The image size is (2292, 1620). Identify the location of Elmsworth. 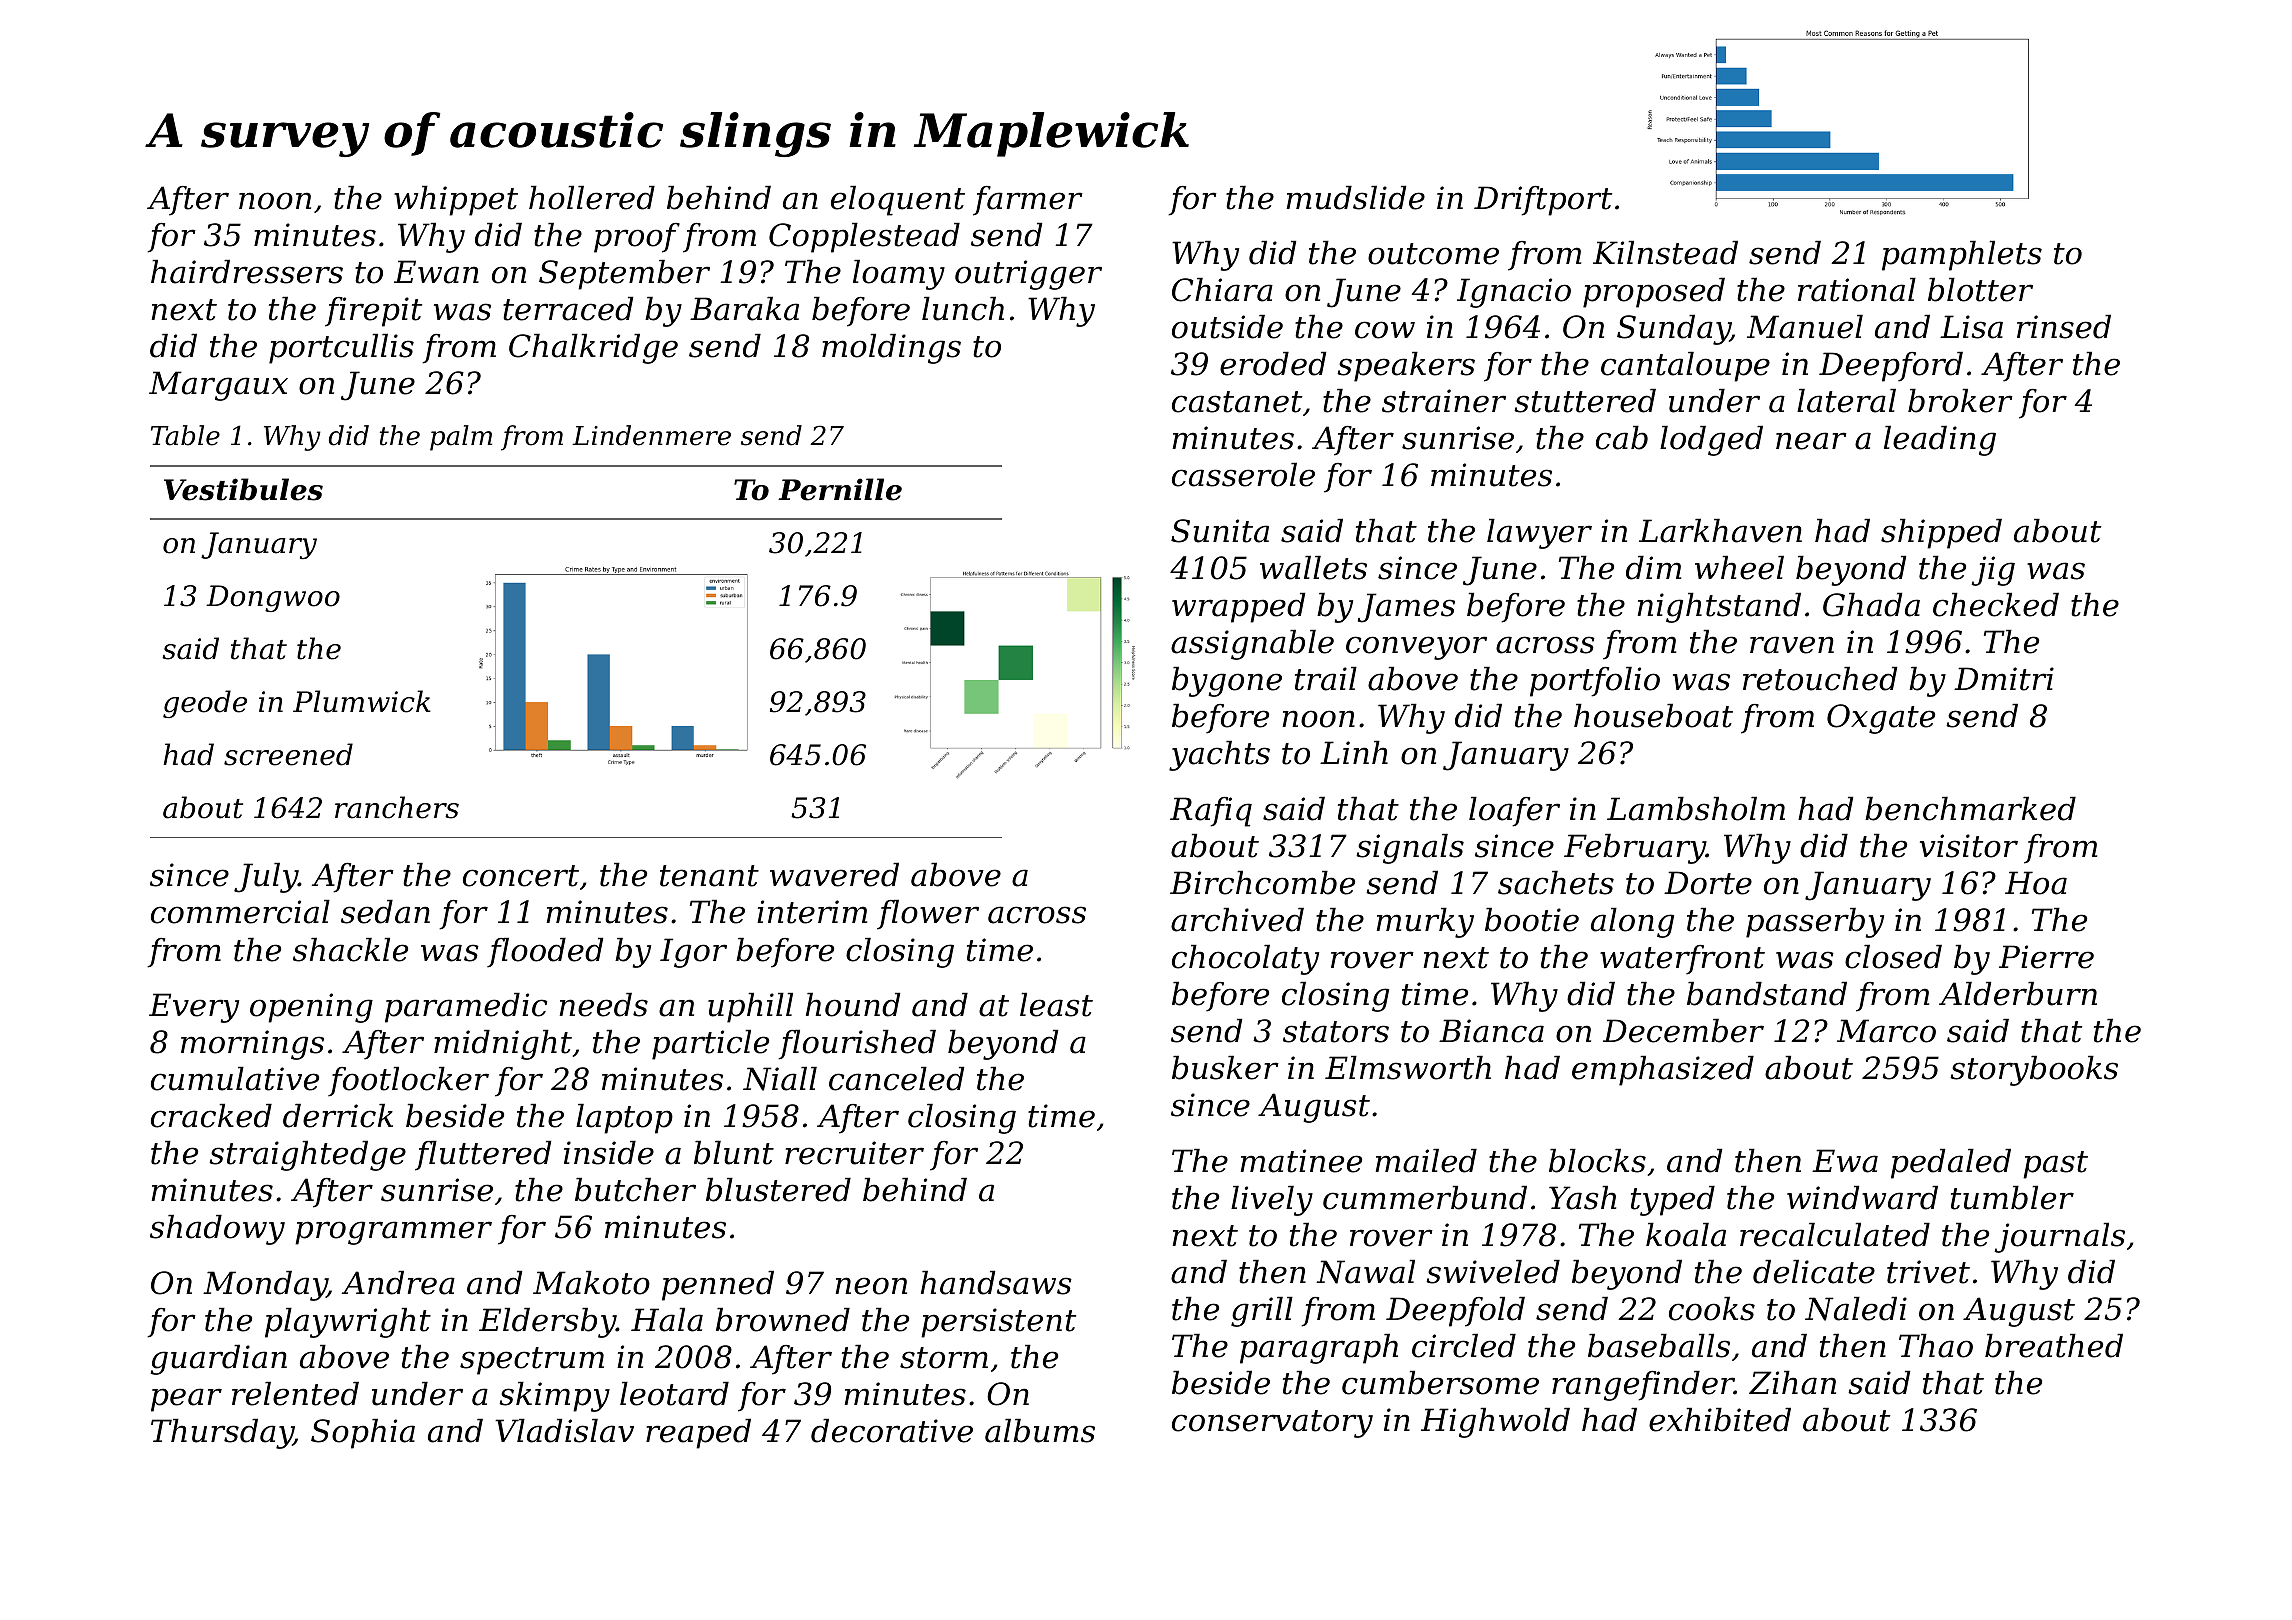
(1408, 1067).
